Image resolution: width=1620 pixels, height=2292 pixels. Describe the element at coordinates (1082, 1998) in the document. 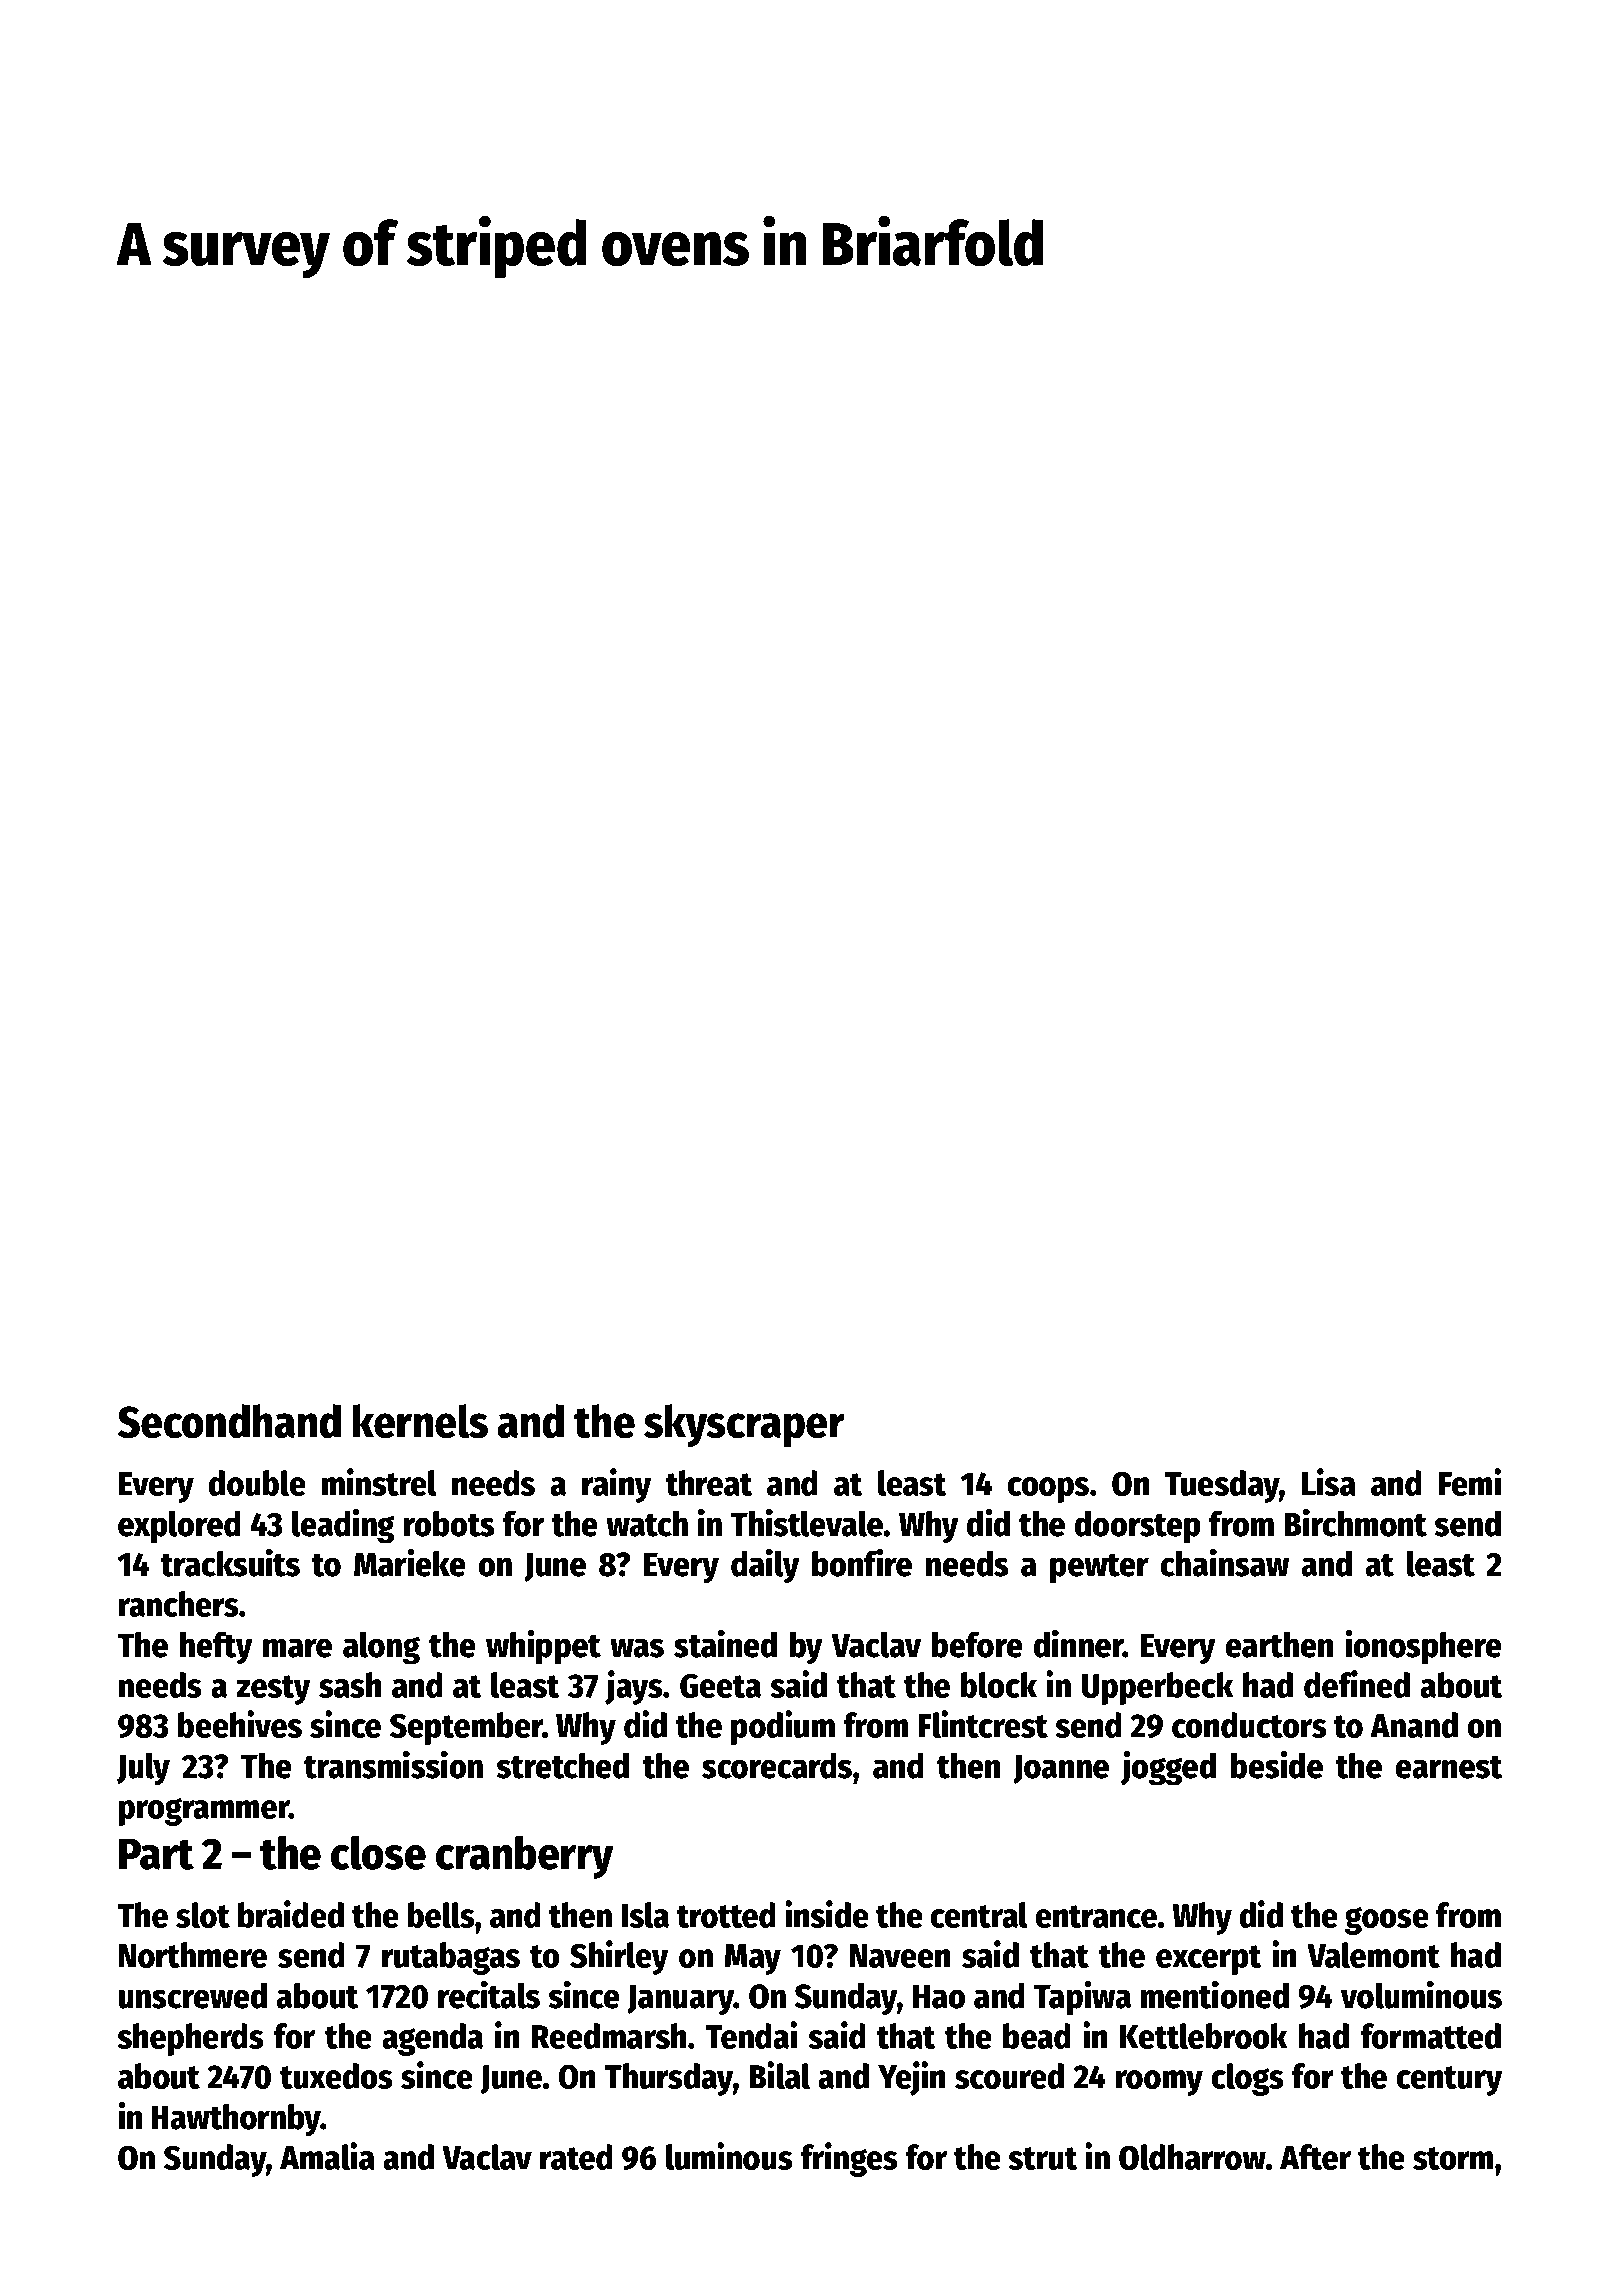

I see `Tapiwa` at that location.
